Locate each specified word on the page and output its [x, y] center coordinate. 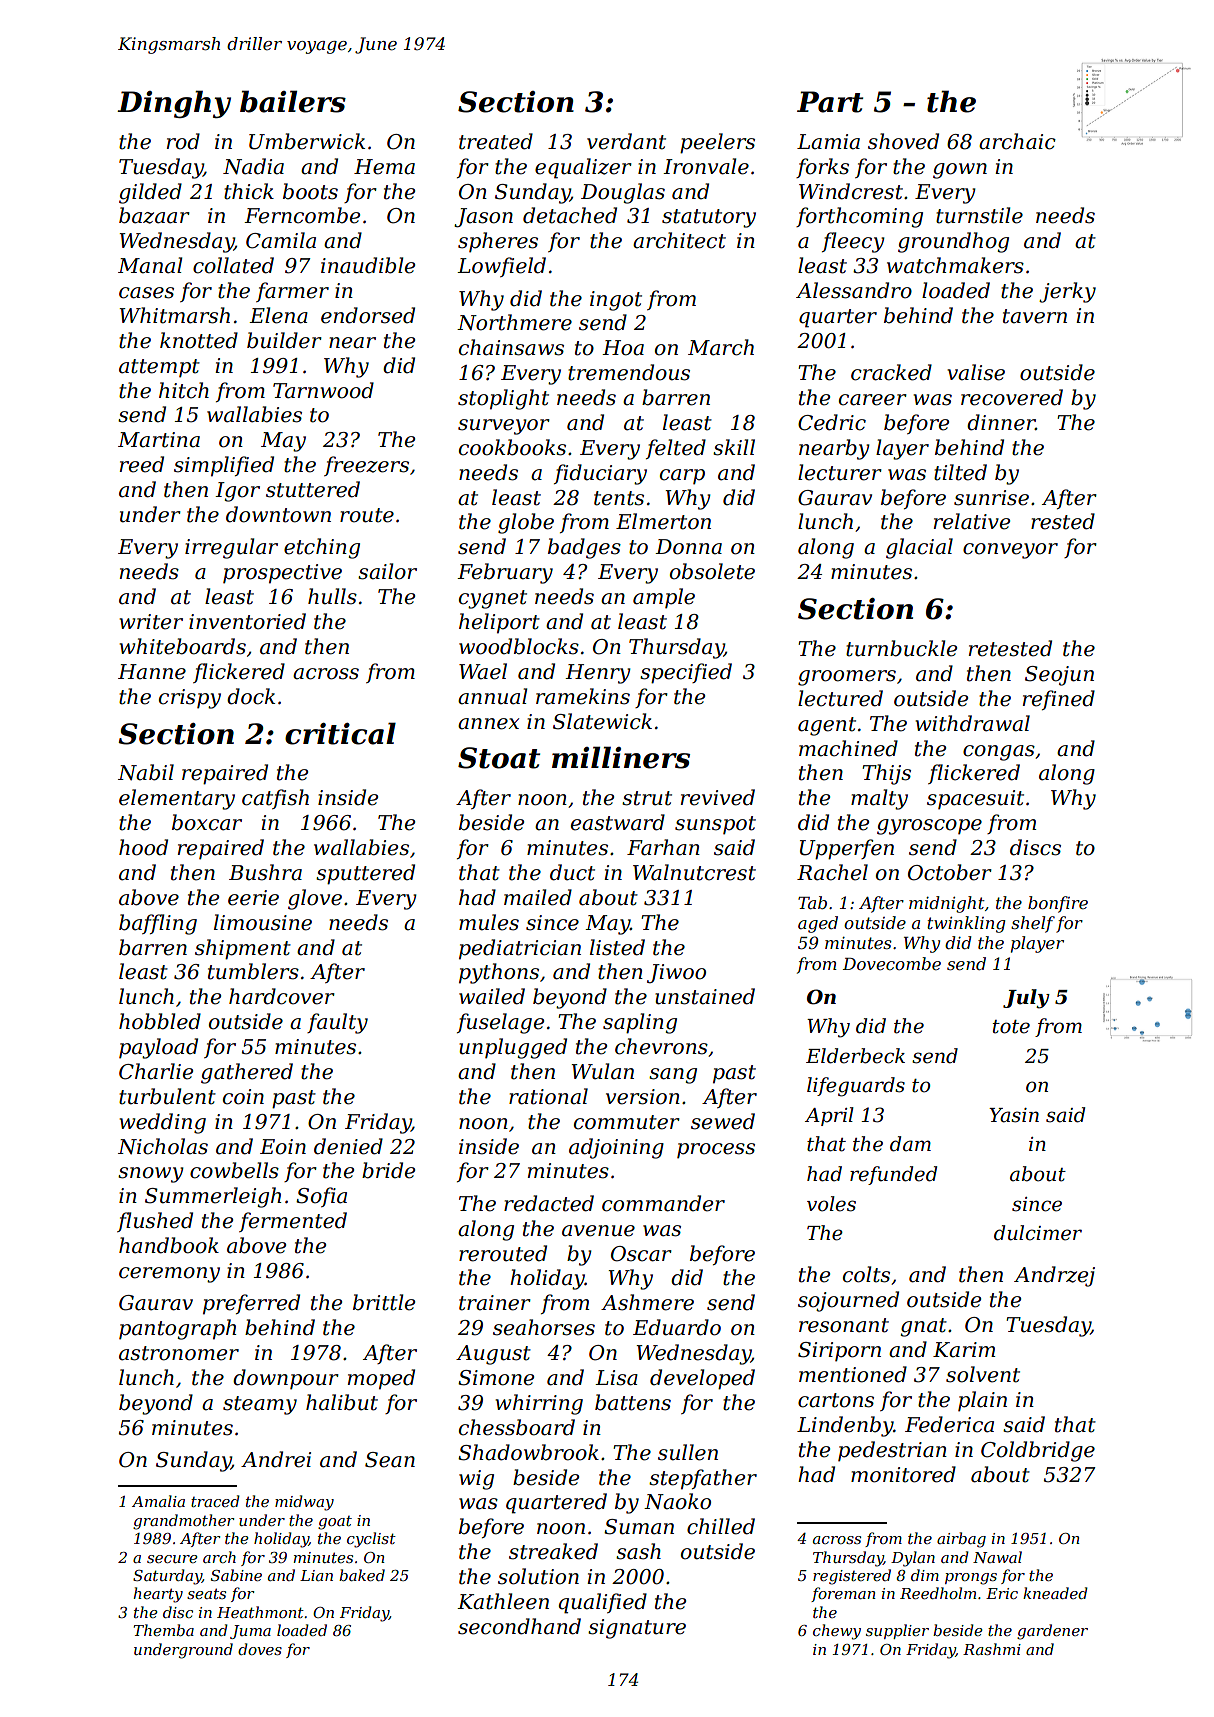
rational [548, 1096]
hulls [332, 596]
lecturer [840, 472]
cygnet [493, 599]
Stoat [499, 758]
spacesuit [975, 800]
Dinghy [174, 104]
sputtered [365, 874]
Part [830, 102]
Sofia [321, 1197]
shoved [903, 141]
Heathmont [260, 1612]
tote [1011, 1027]
